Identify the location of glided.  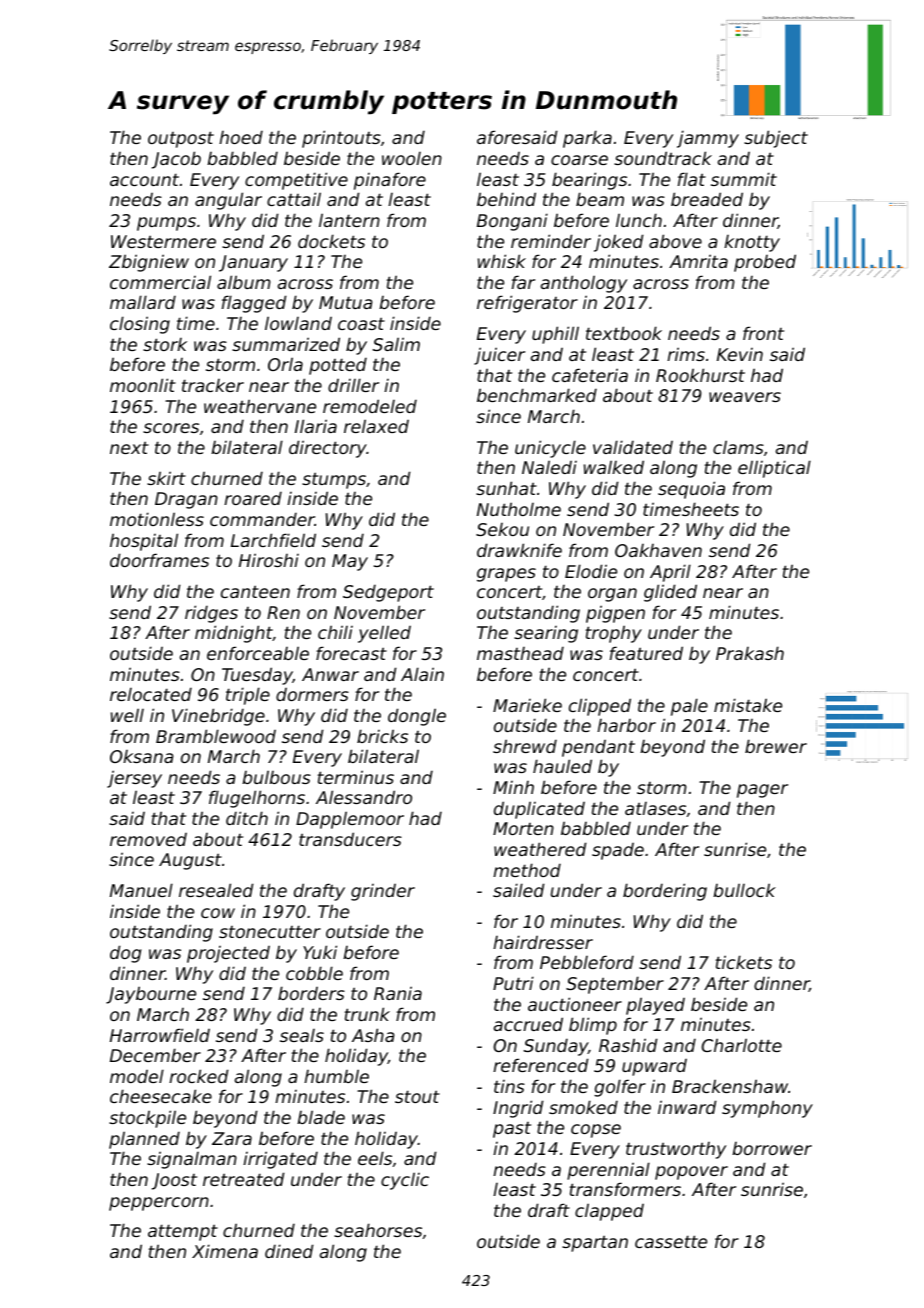
(670, 593).
